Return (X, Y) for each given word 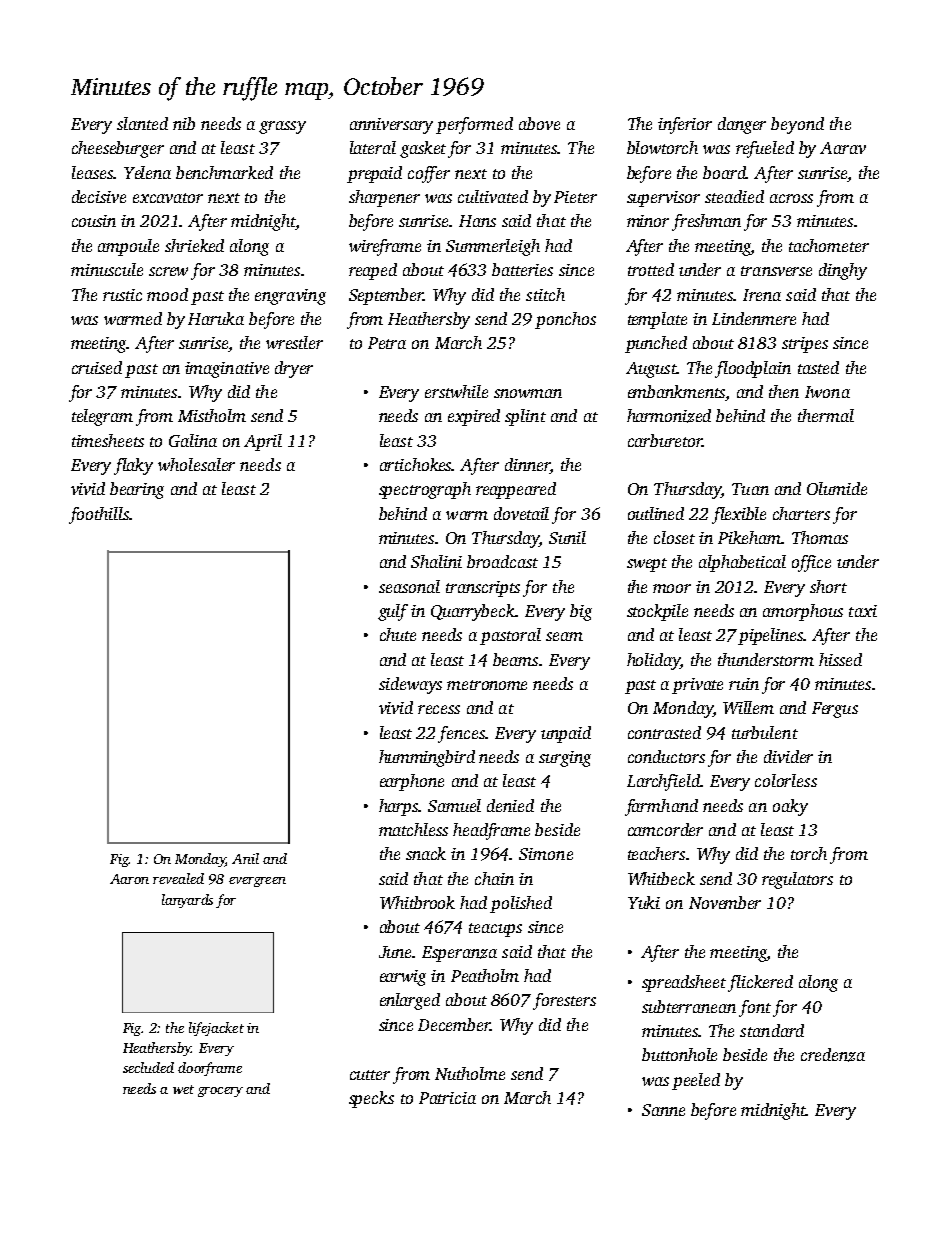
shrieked (194, 245)
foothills (99, 515)
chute (398, 634)
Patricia (447, 1098)
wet (183, 1089)
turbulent (765, 732)
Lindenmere (754, 318)
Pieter (575, 197)
